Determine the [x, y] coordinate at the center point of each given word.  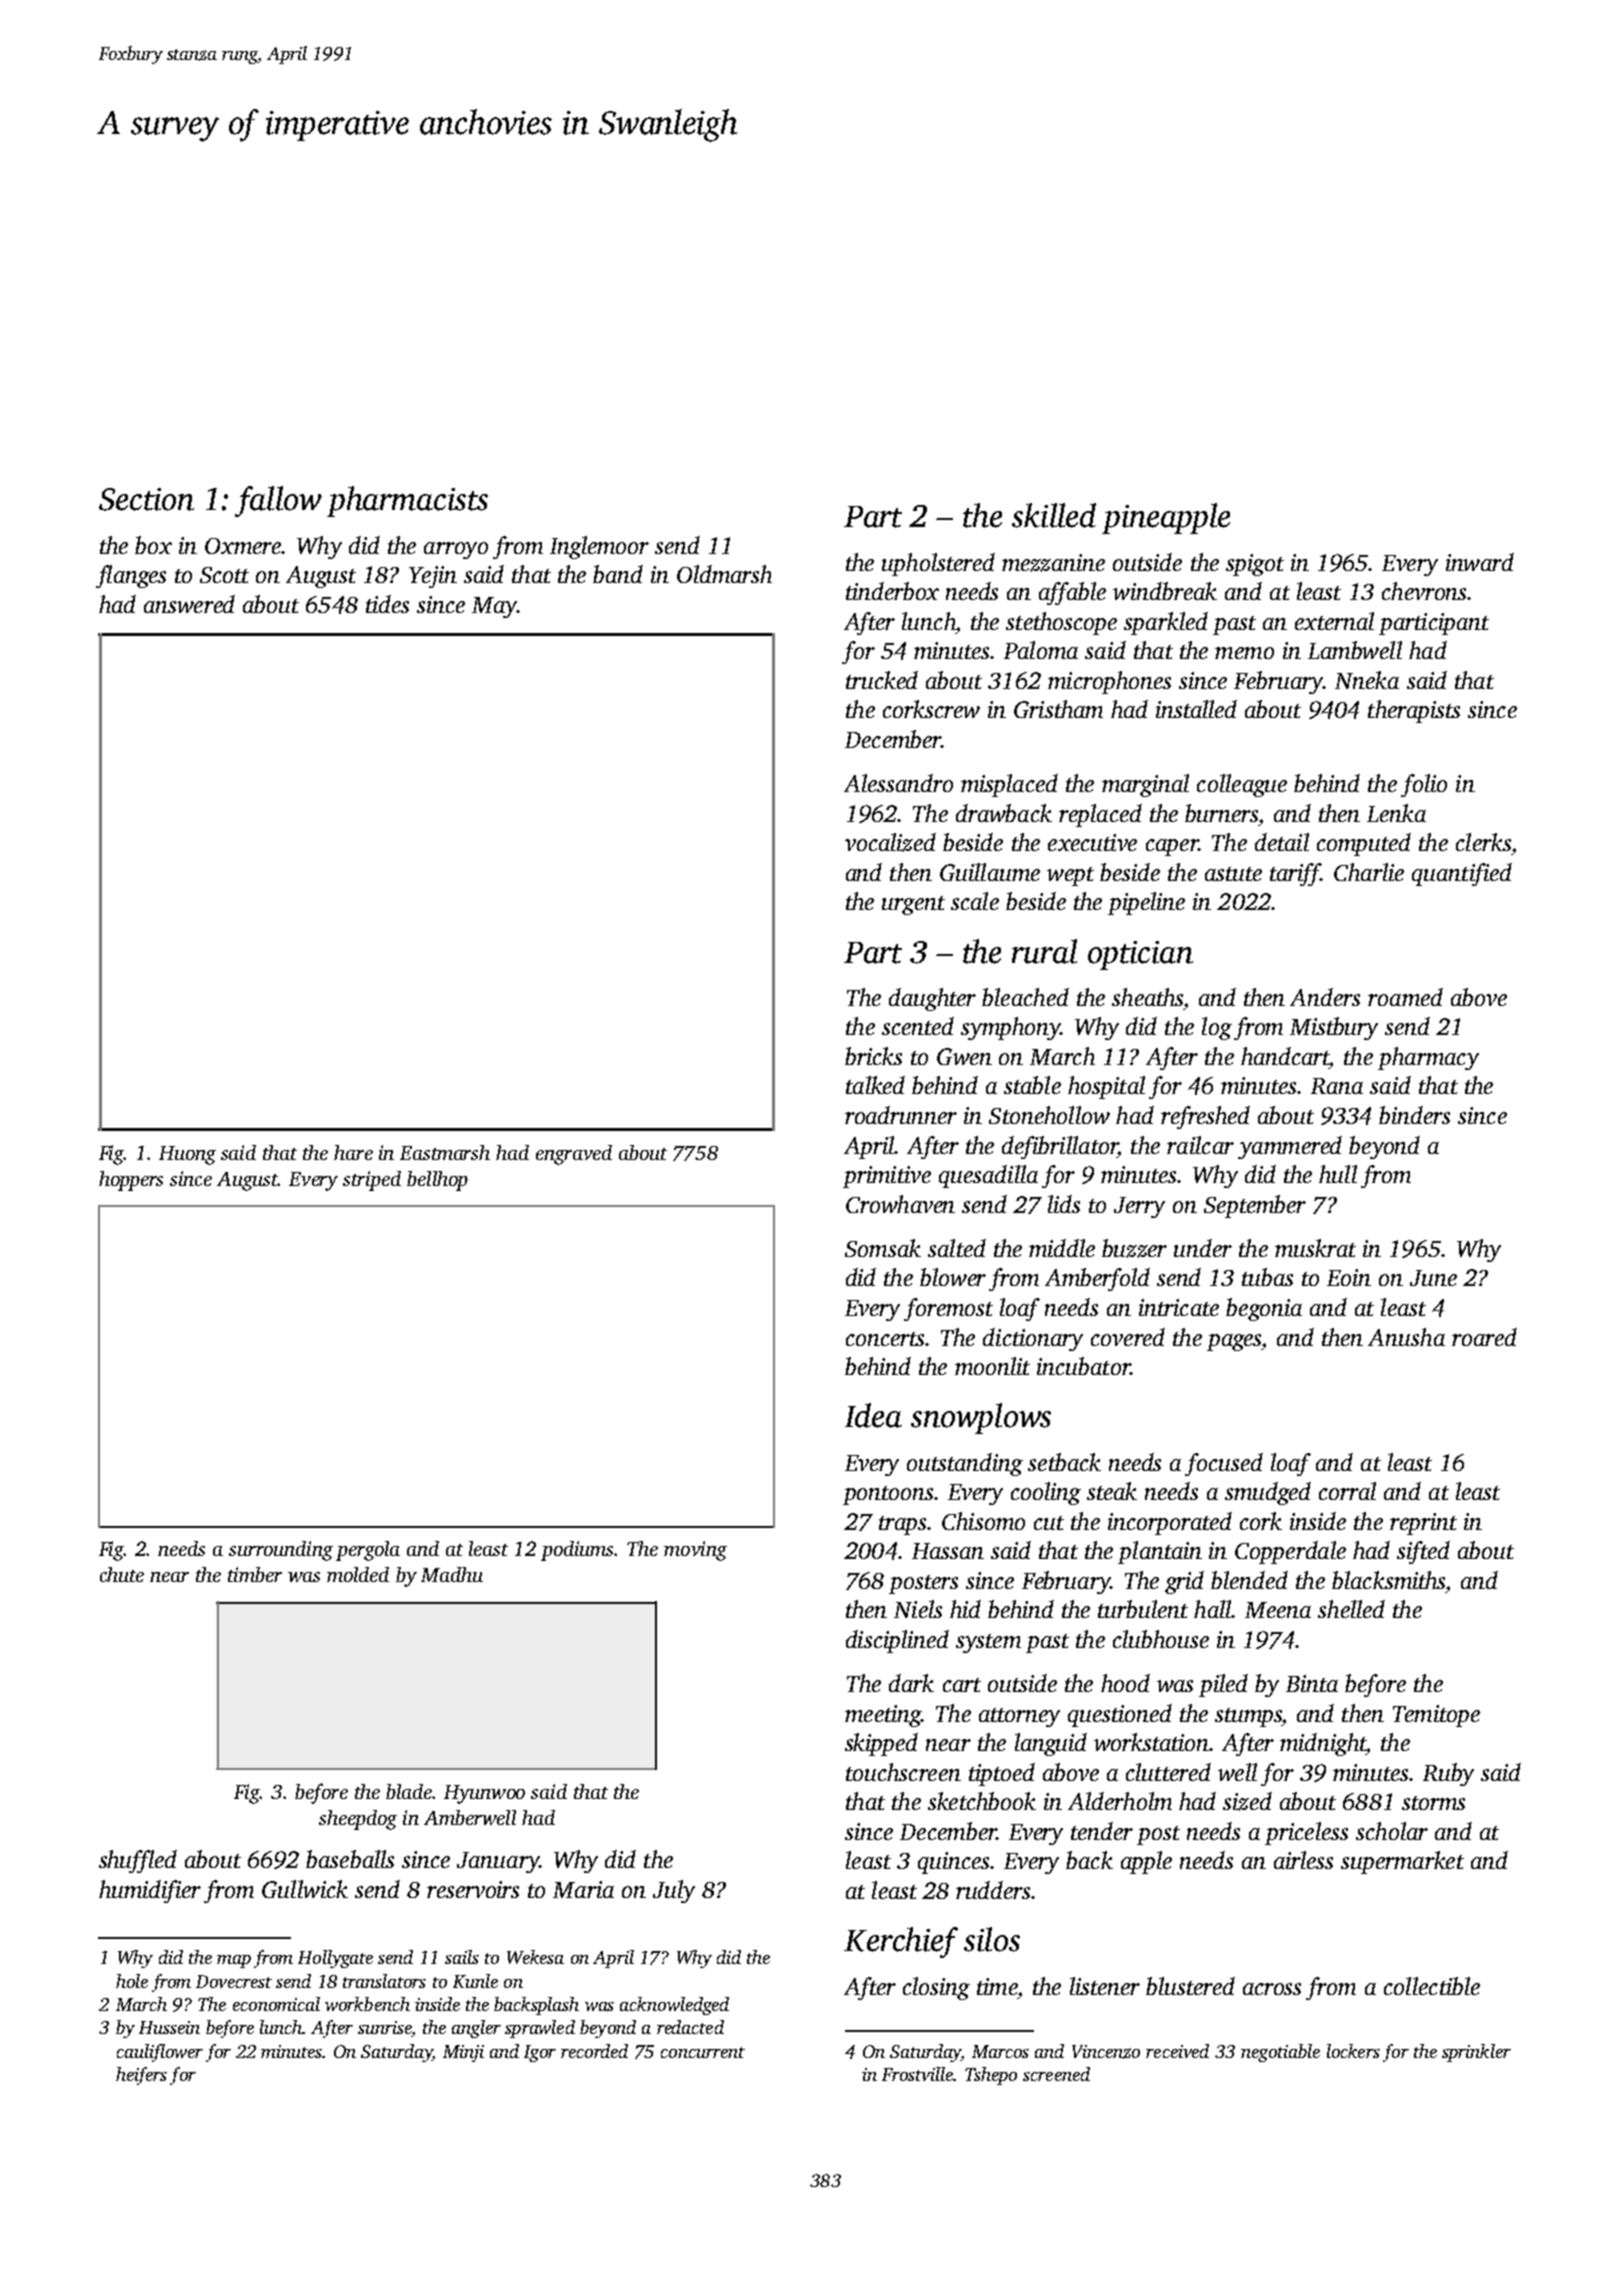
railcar [1200, 1145]
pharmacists [407, 501]
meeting [883, 1716]
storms [1433, 1803]
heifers [141, 2076]
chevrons [1424, 591]
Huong [187, 1155]
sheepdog [358, 1820]
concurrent [703, 2052]
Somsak [883, 1248]
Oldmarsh [724, 574]
